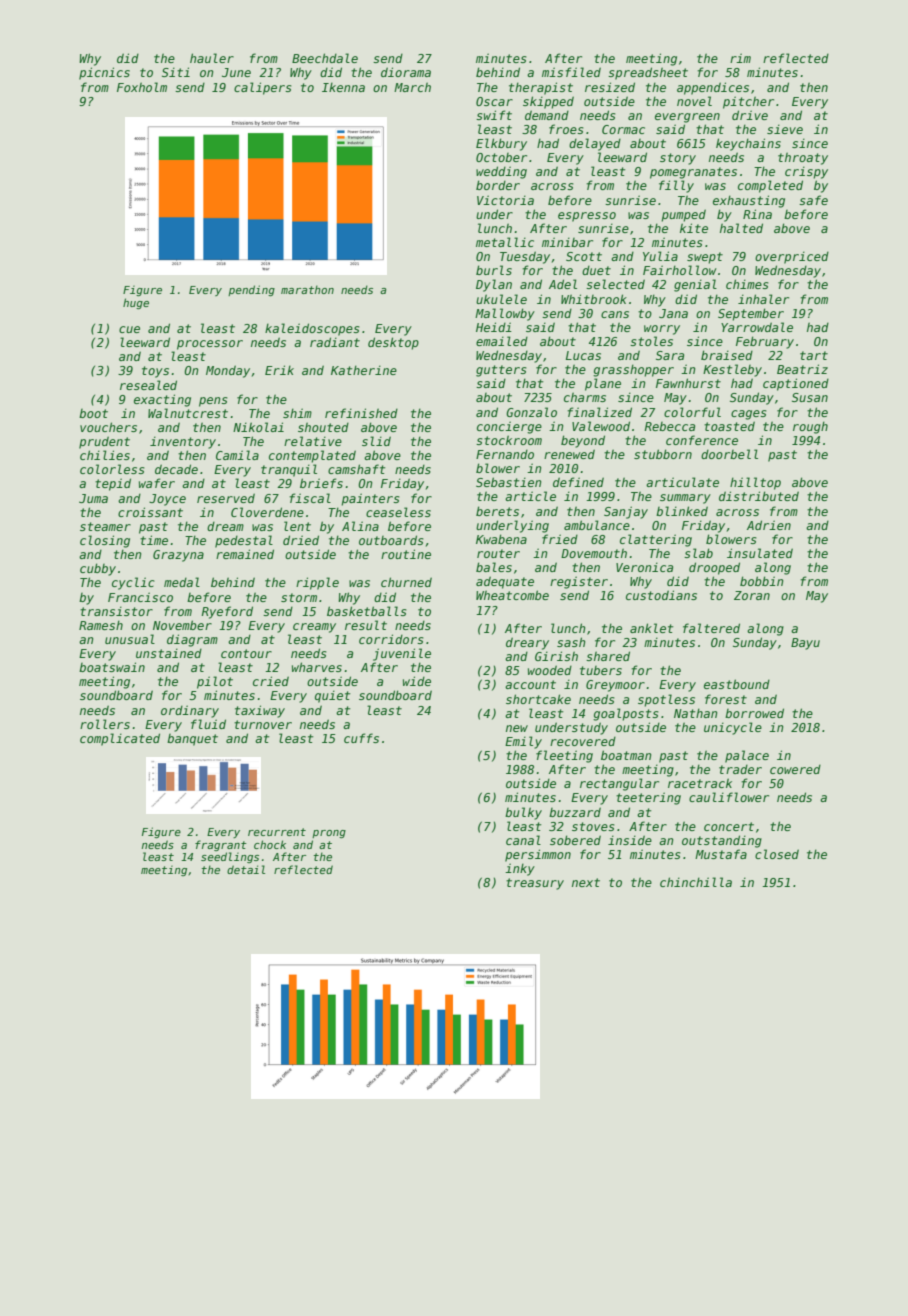 The image size is (908, 1316). Describe the element at coordinates (104, 73) in the screenshot. I see `picnics` at that location.
